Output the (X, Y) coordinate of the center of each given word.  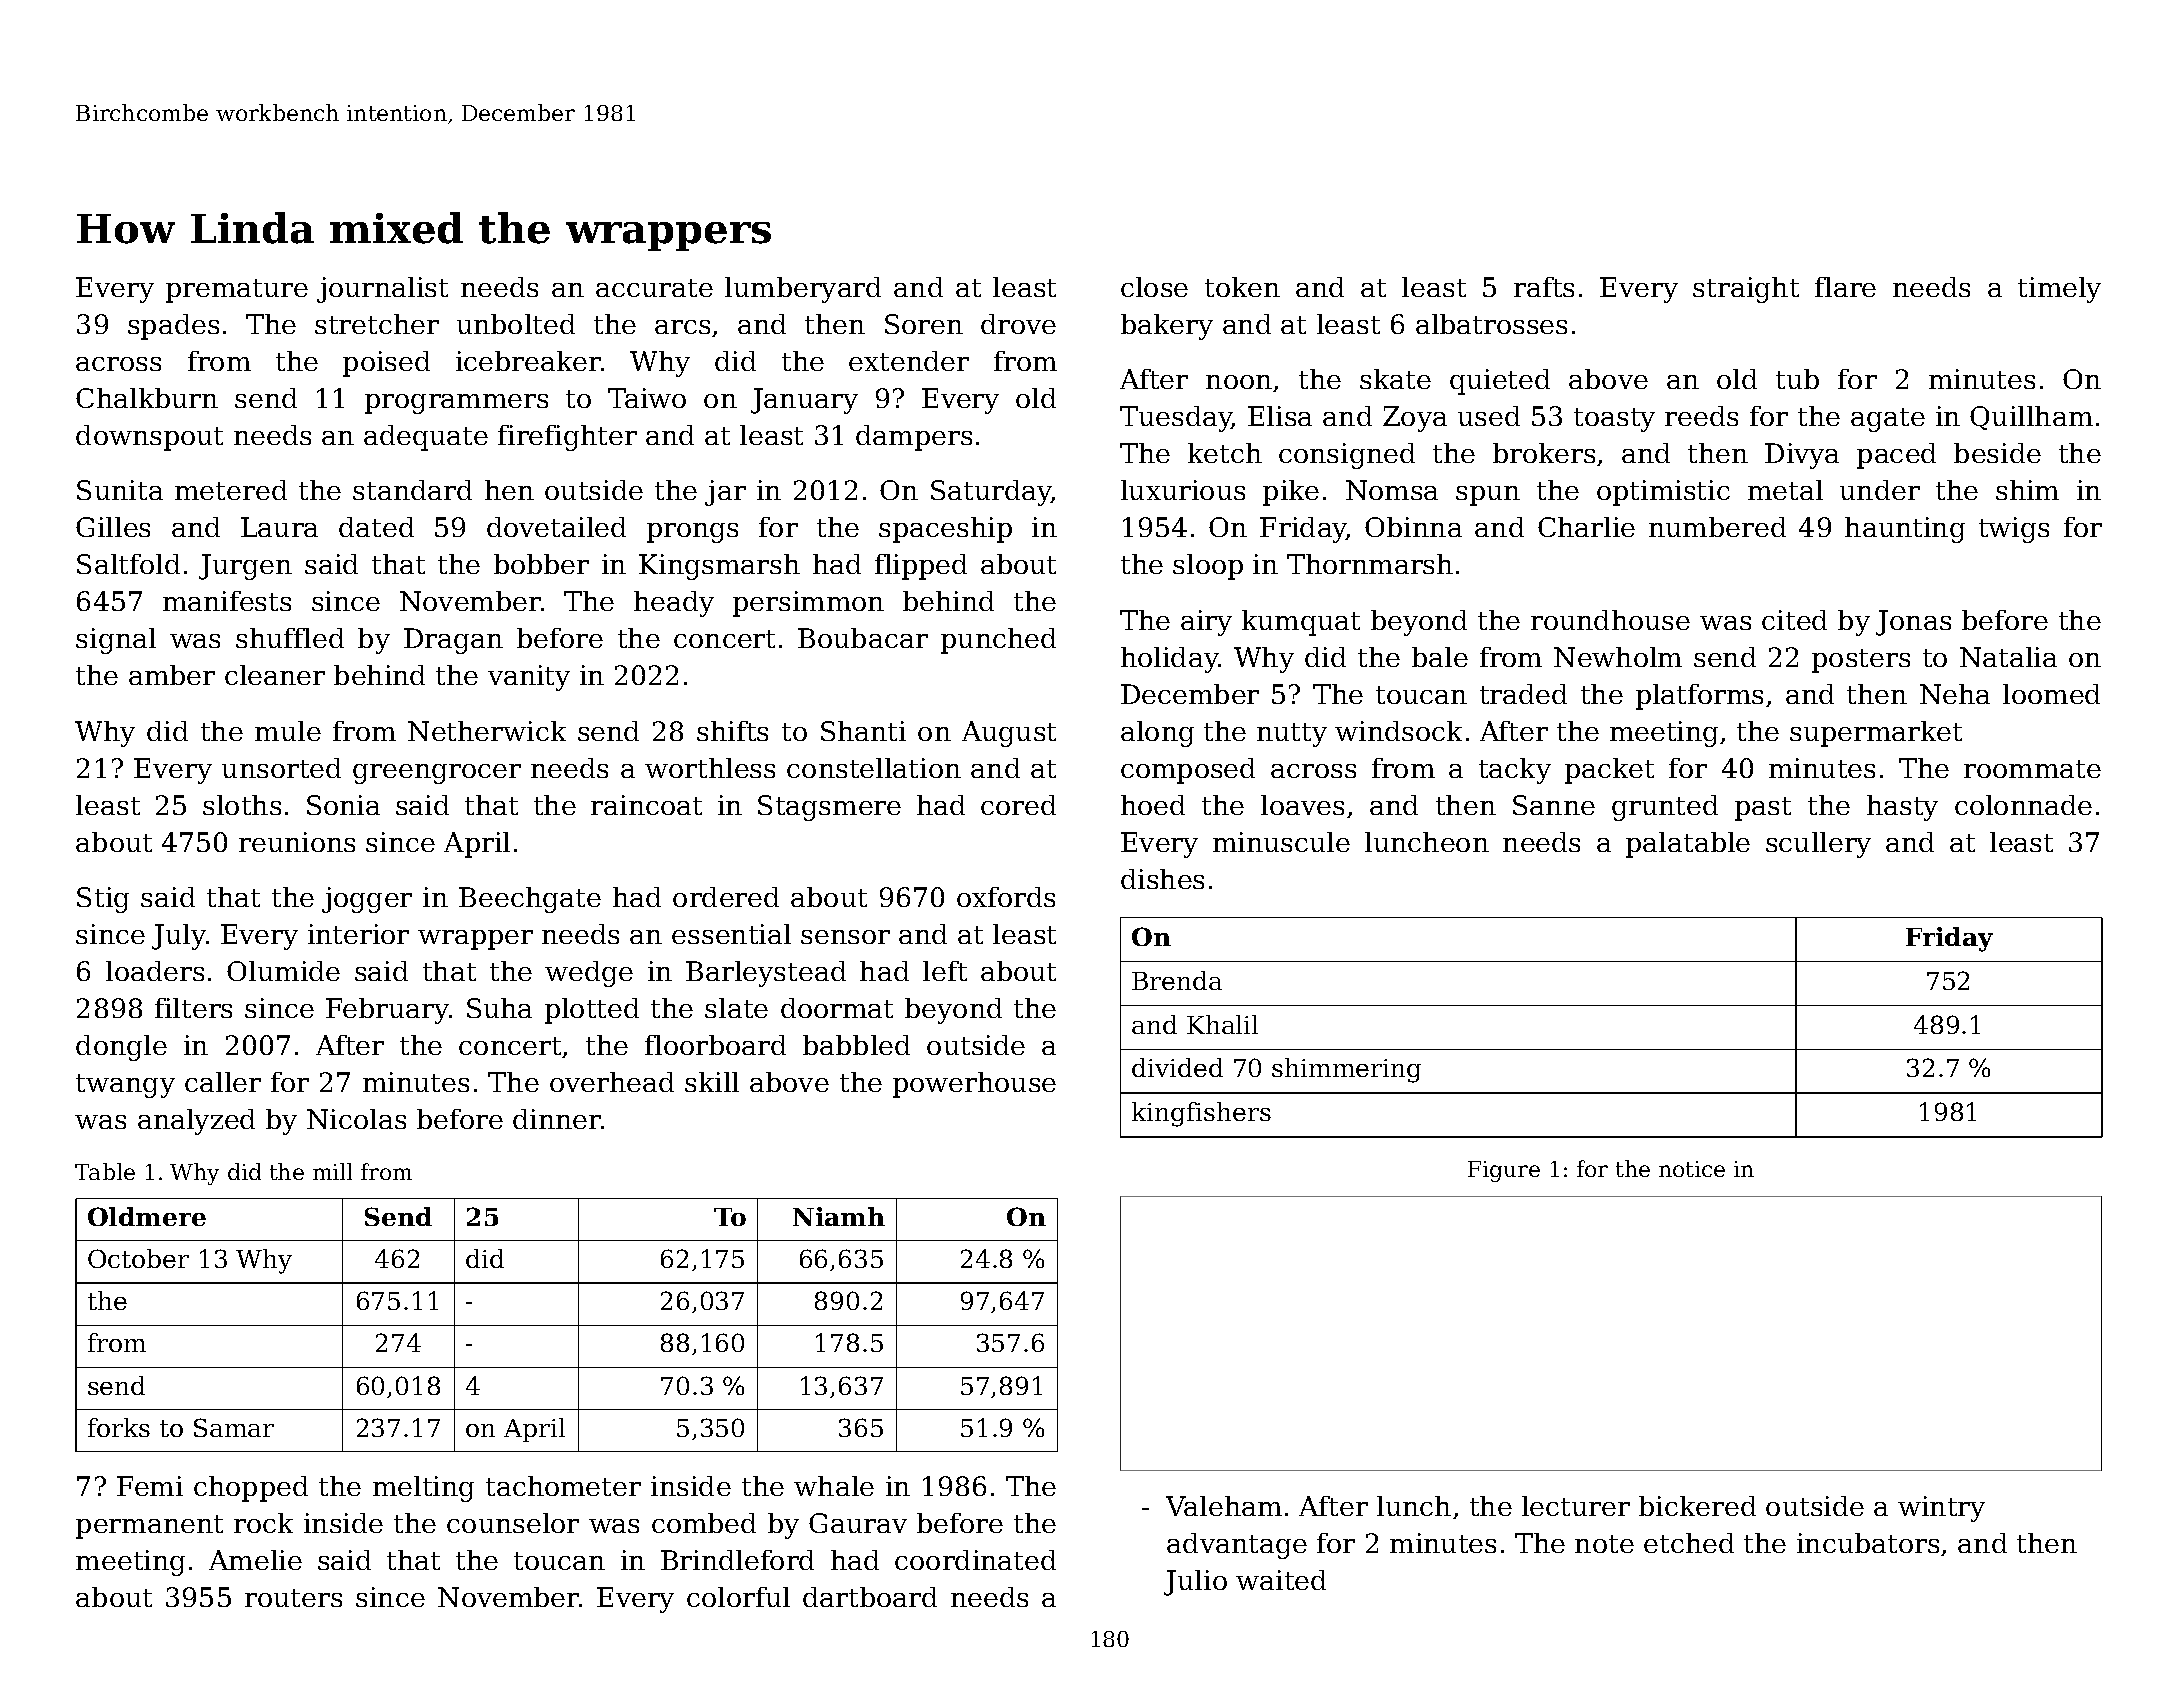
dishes (1162, 879)
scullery (1818, 845)
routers (293, 1598)
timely (2059, 290)
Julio (1195, 1583)
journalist (382, 290)
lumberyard (803, 290)
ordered (726, 897)
